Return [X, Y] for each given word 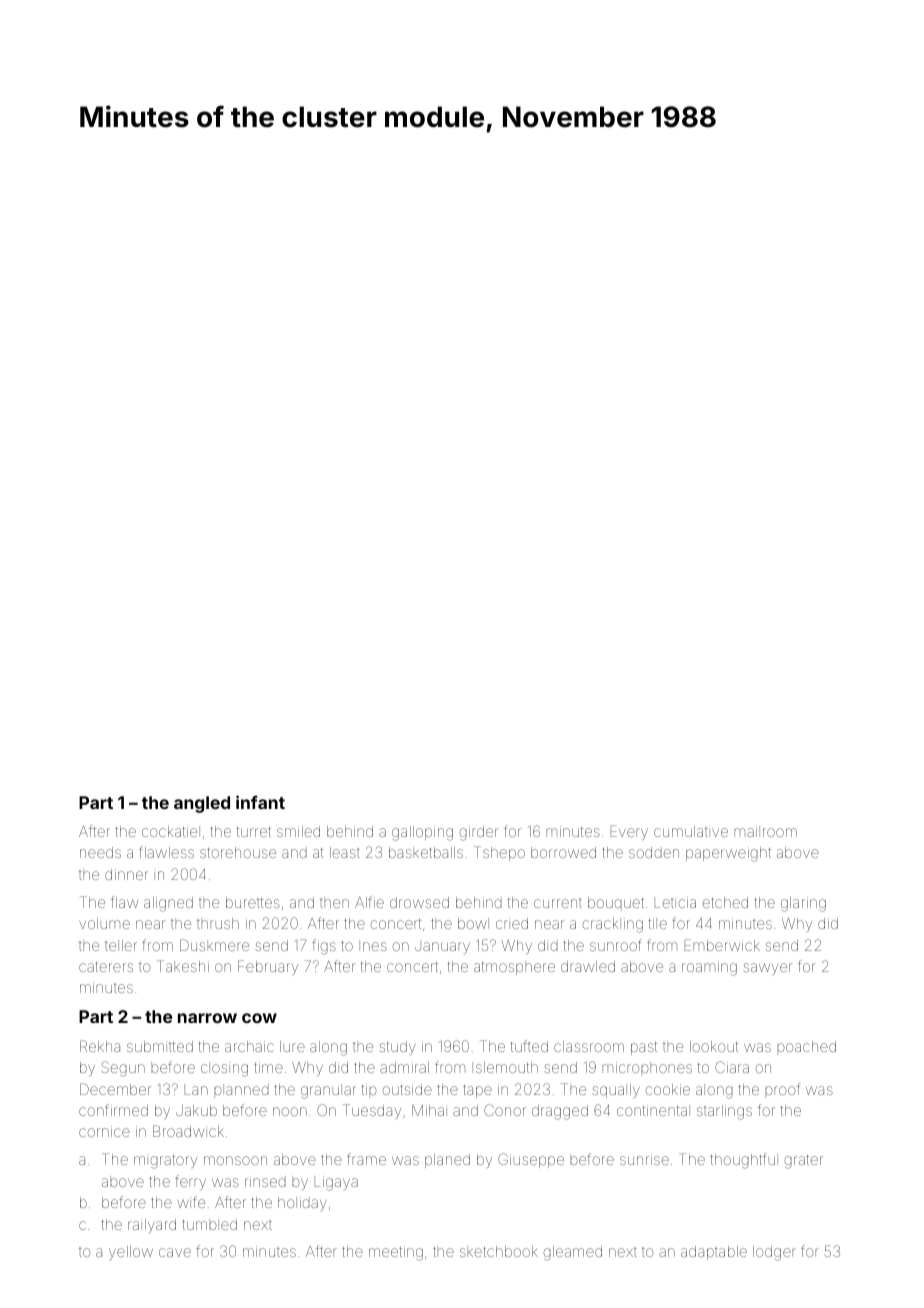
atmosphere [514, 968]
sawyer [767, 969]
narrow [207, 1018]
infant [260, 802]
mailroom [765, 831]
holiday [302, 1204]
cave [175, 1252]
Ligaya [336, 1183]
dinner [126, 874]
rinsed [265, 1181]
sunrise [644, 1159]
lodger [774, 1253]
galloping [422, 833]
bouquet [616, 904]
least [345, 852]
